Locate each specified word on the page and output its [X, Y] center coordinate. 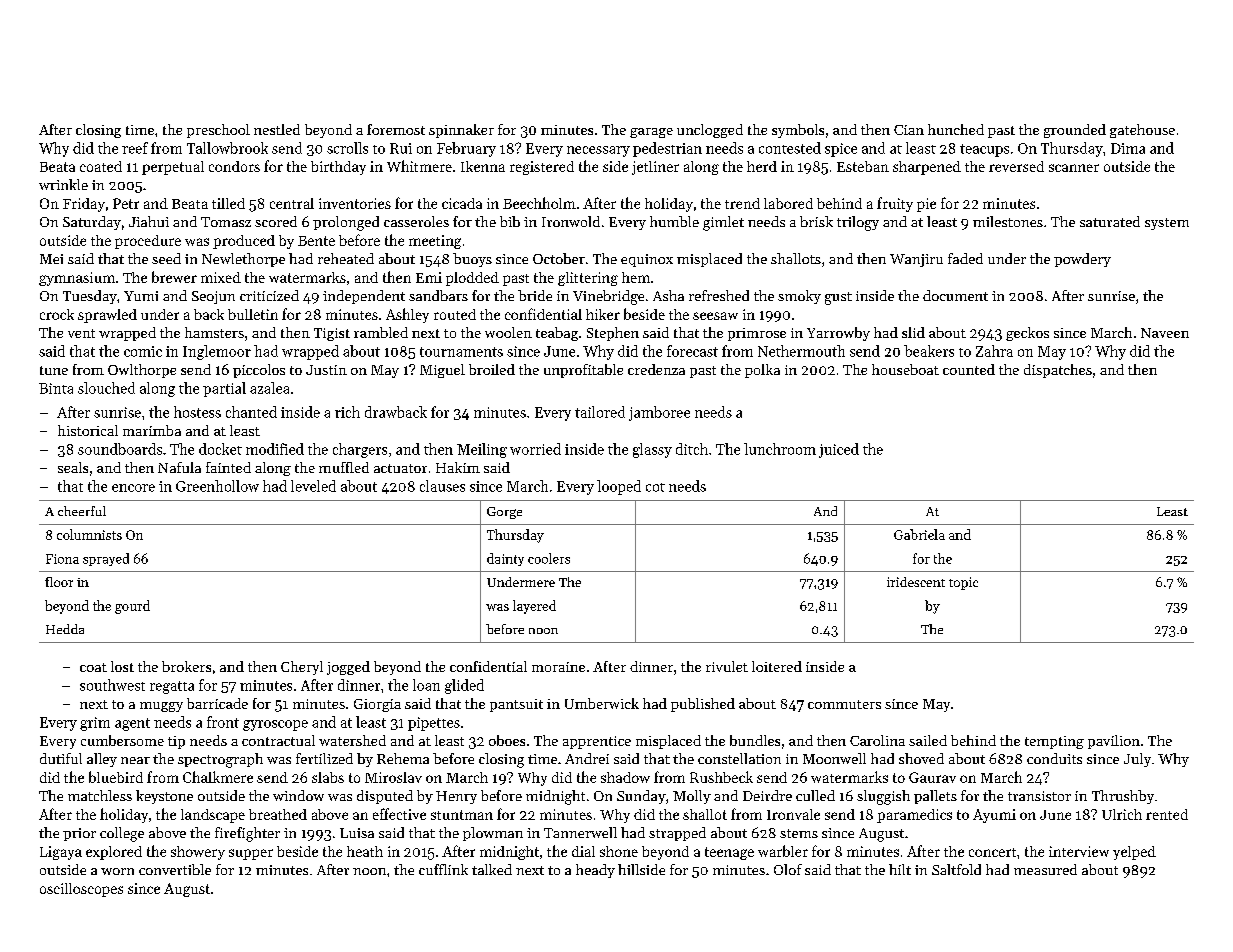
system [1167, 224]
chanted [251, 412]
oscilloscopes [81, 890]
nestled [277, 129]
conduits [1054, 758]
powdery [1082, 260]
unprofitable [583, 371]
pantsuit [516, 705]
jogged [348, 668]
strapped [677, 834]
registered [542, 168]
